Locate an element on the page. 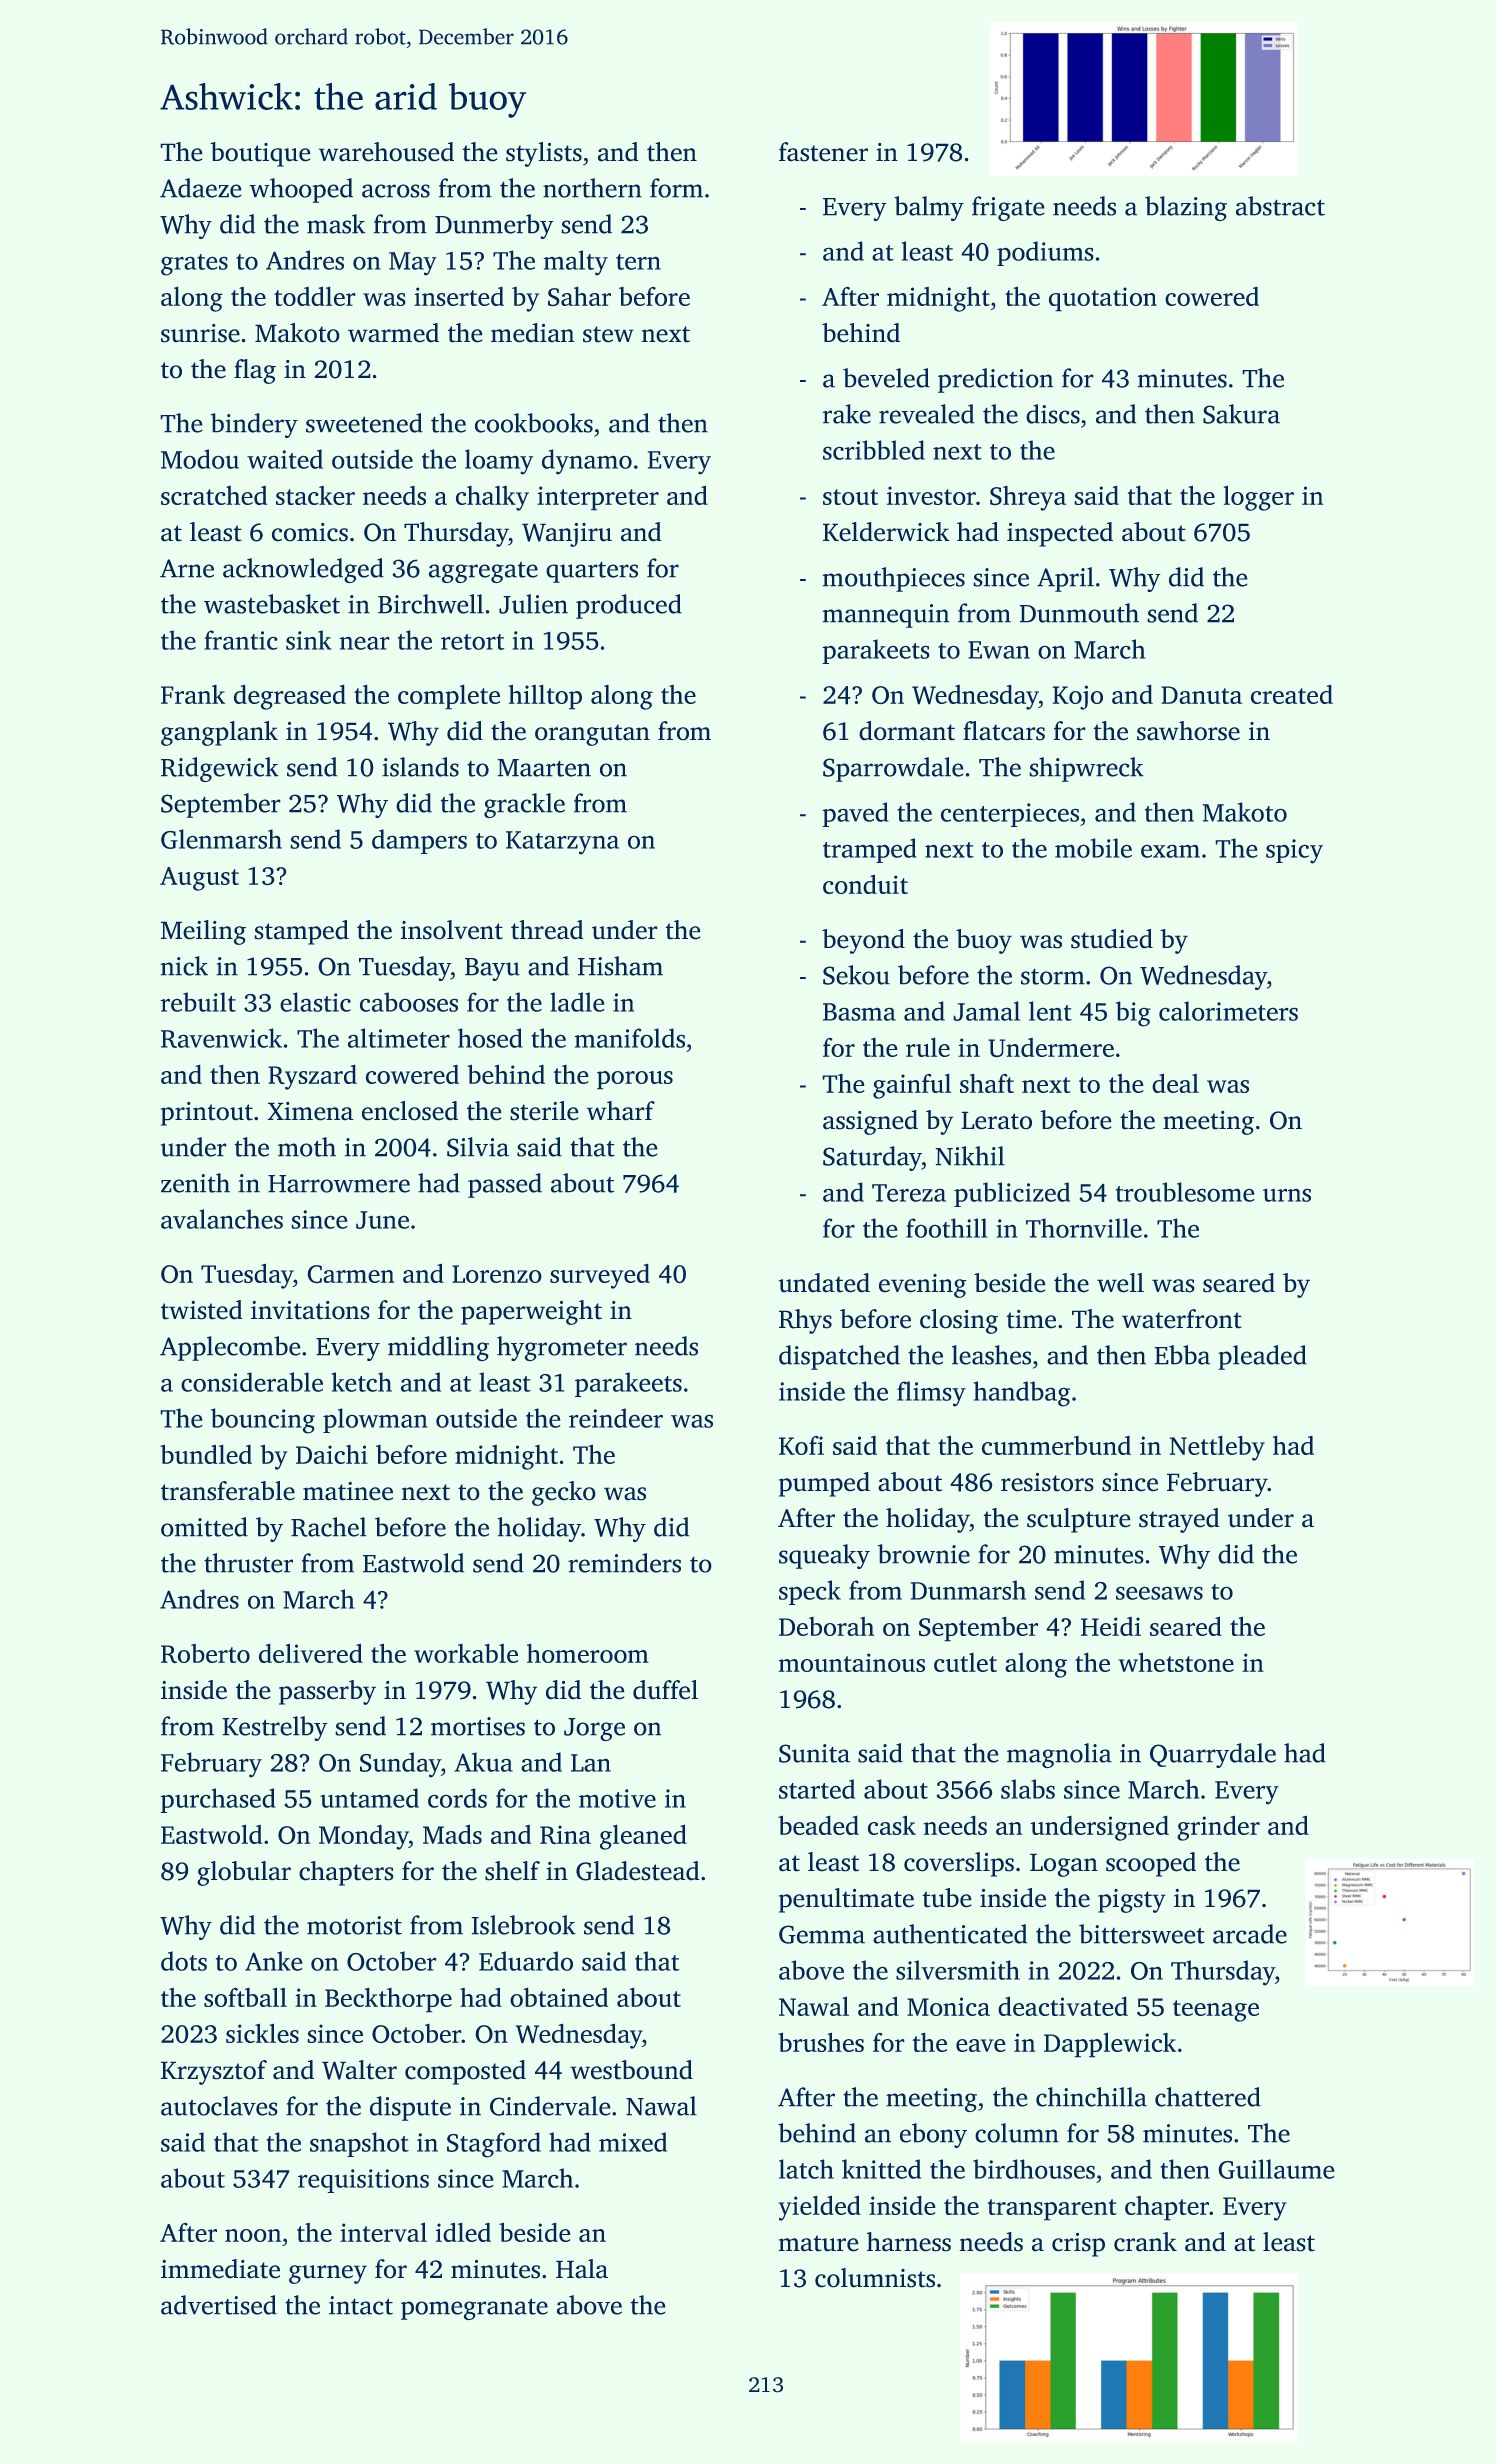 The height and width of the image is (2464, 1496). logger is located at coordinates (1259, 498).
